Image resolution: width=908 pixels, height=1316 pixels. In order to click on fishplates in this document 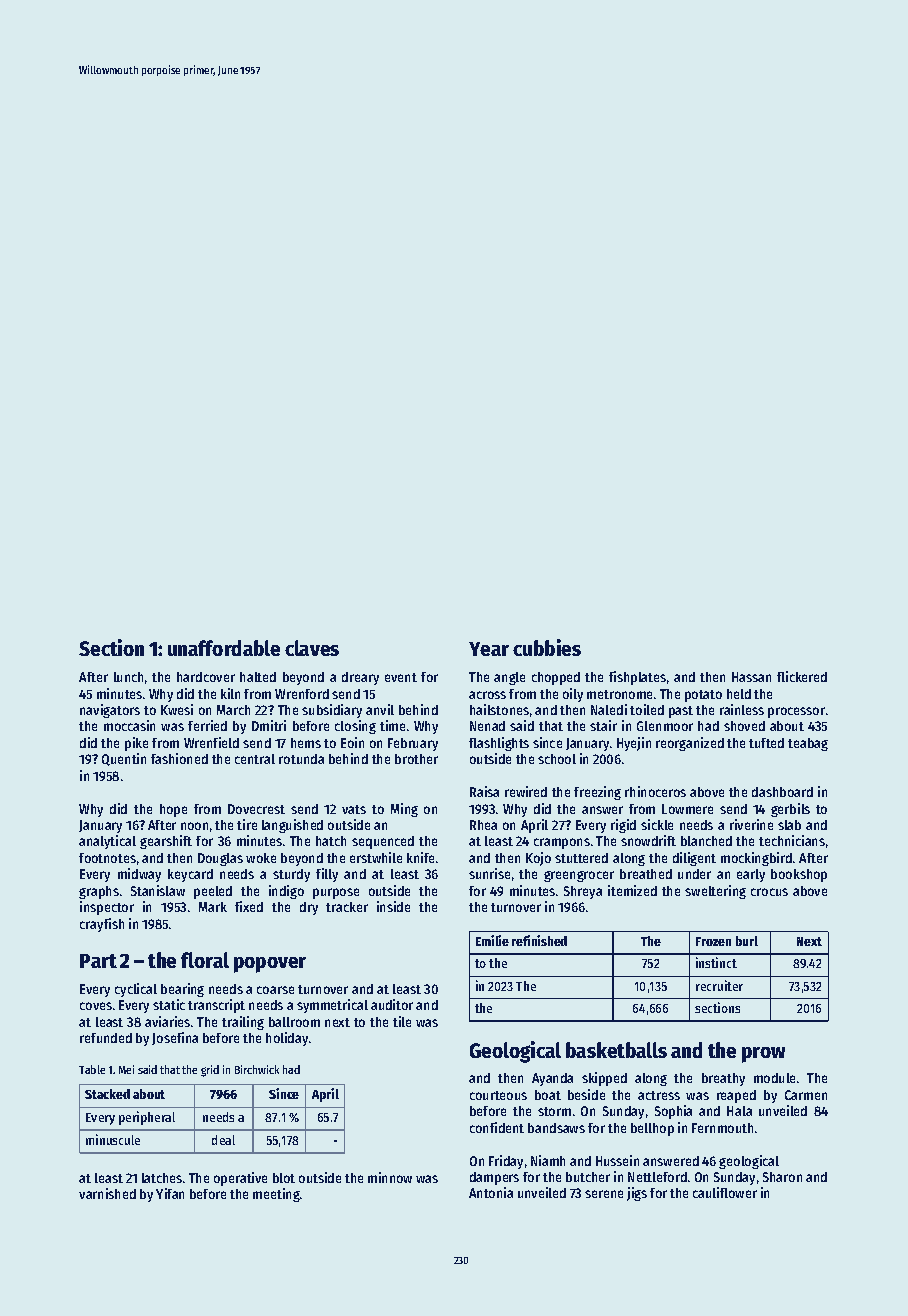, I will do `click(637, 678)`.
